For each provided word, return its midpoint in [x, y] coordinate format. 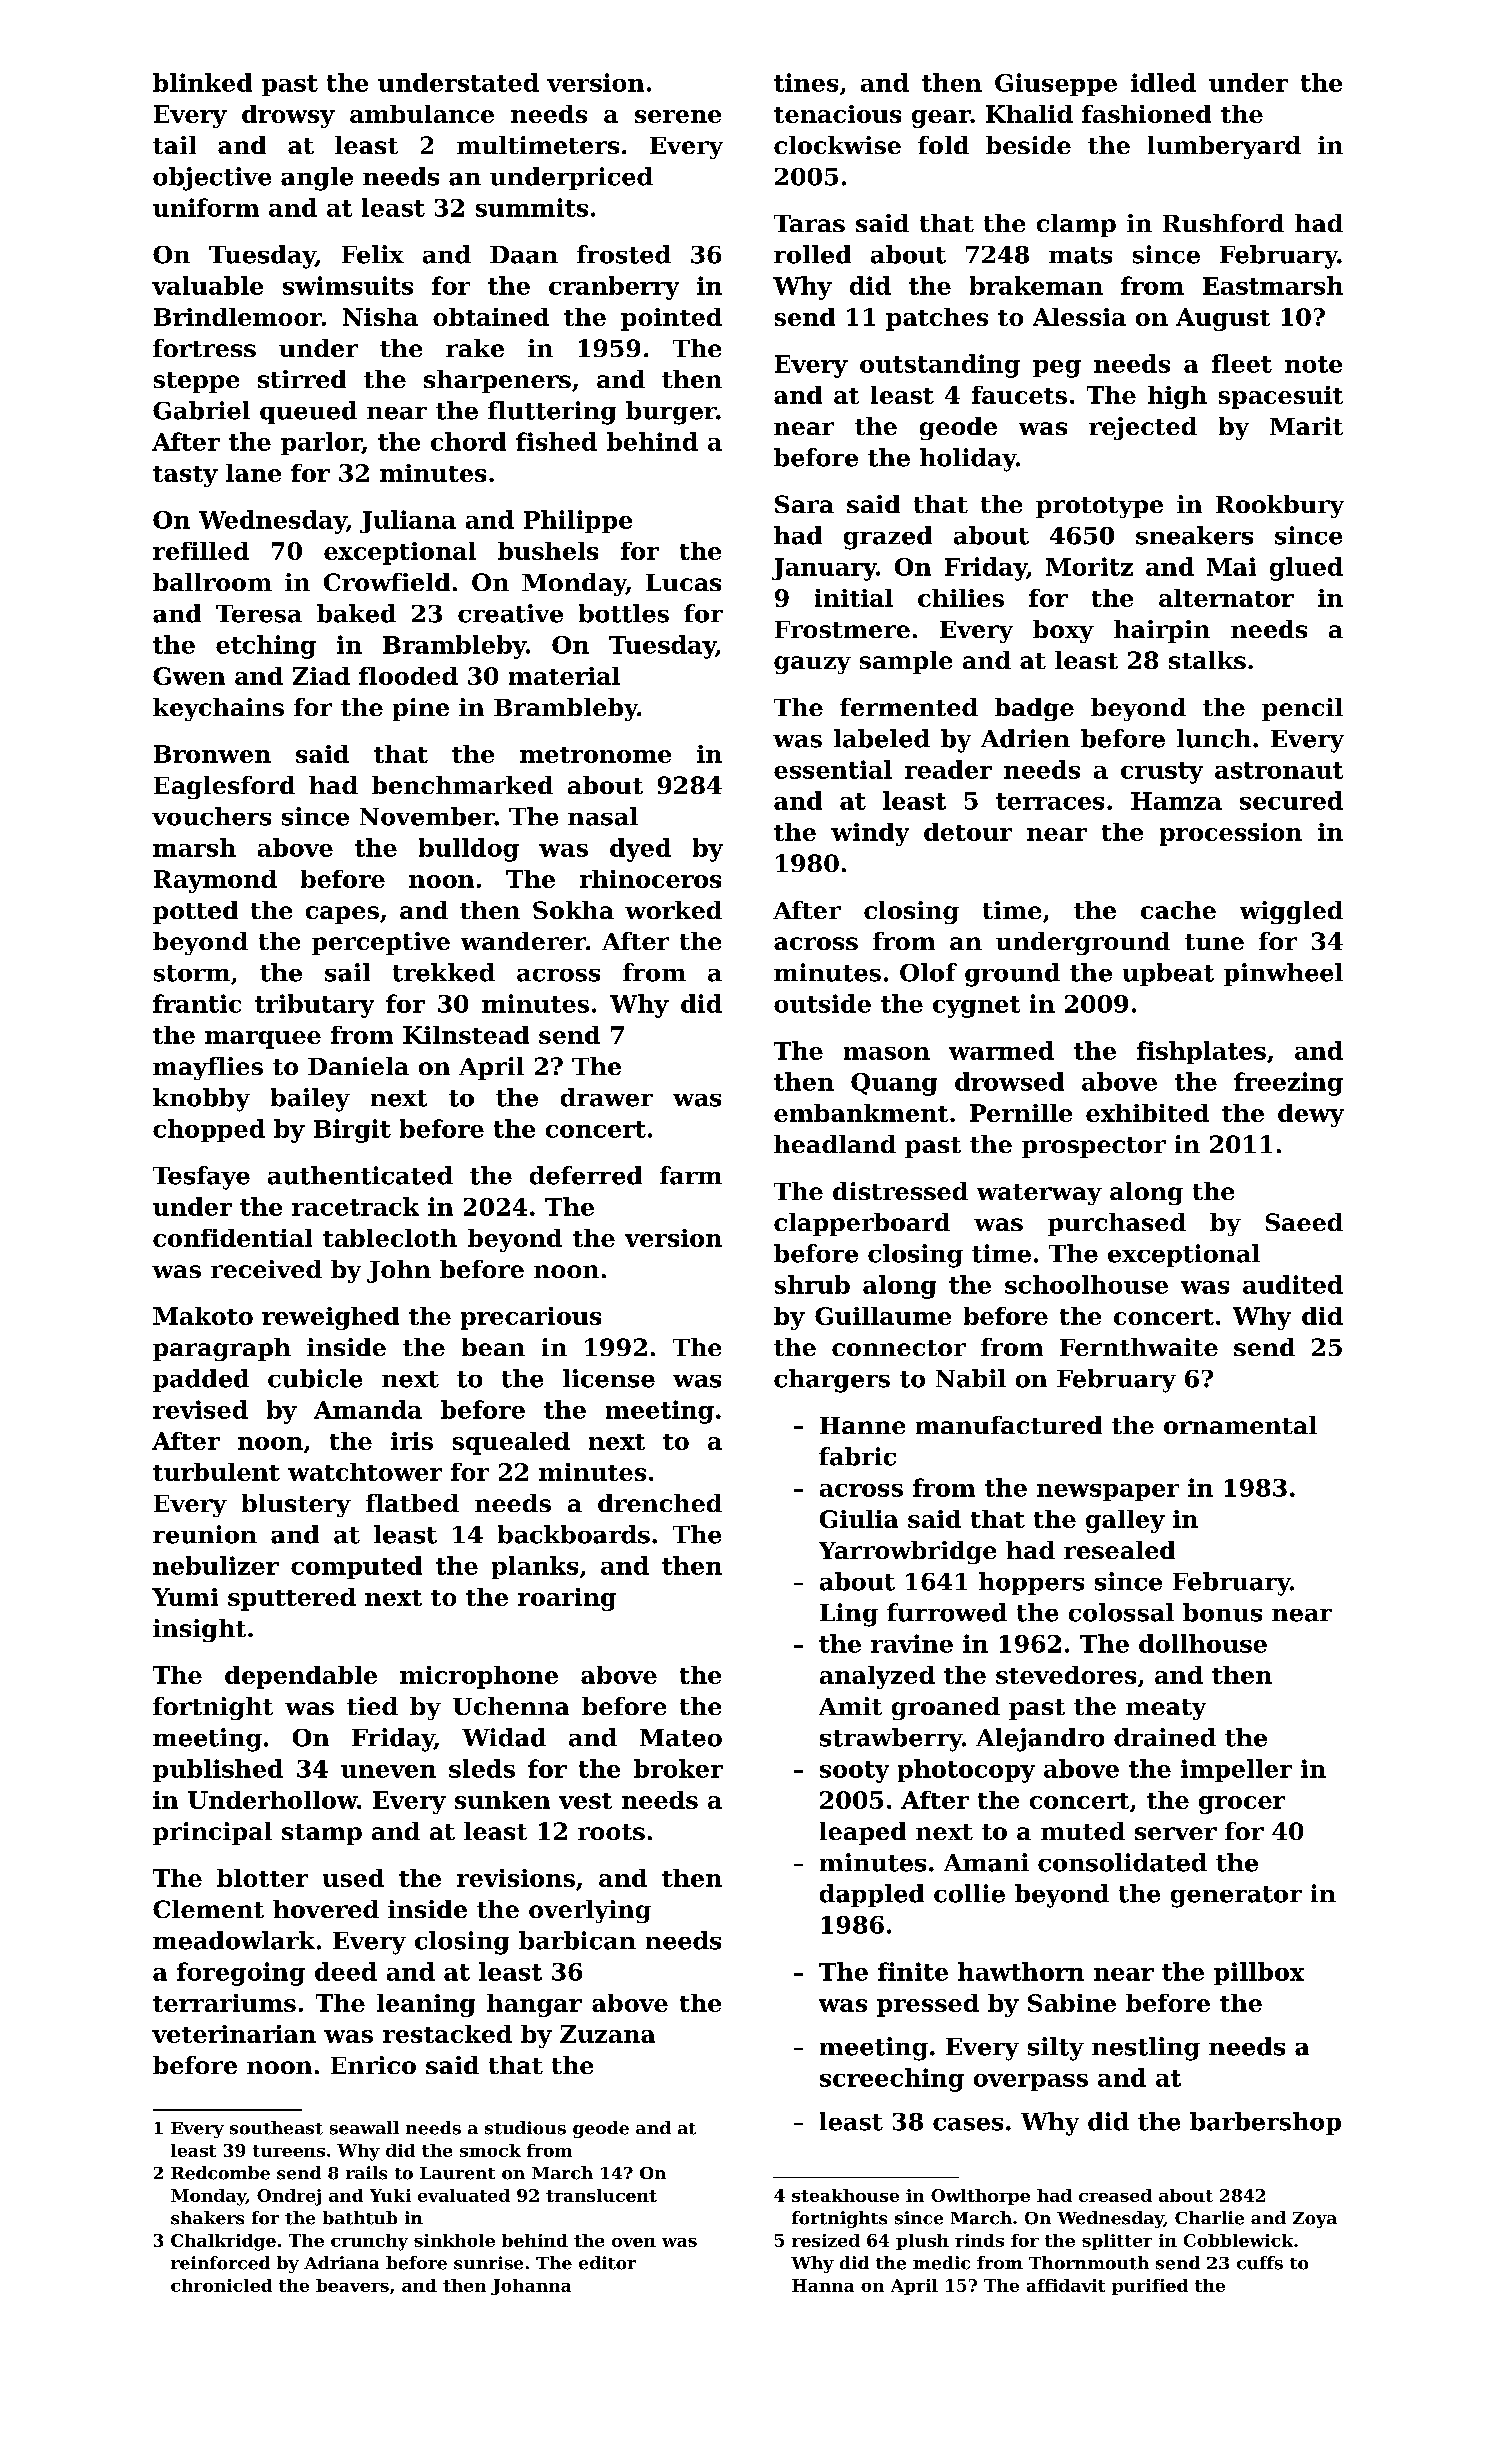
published [218, 1770]
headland [835, 1144]
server [1176, 1833]
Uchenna [511, 1706]
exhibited [1147, 1113]
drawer [607, 1097]
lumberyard [1224, 147]
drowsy [288, 116]
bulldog [469, 850]
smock [490, 2150]
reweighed [330, 1318]
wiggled [1291, 912]
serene [678, 116]
